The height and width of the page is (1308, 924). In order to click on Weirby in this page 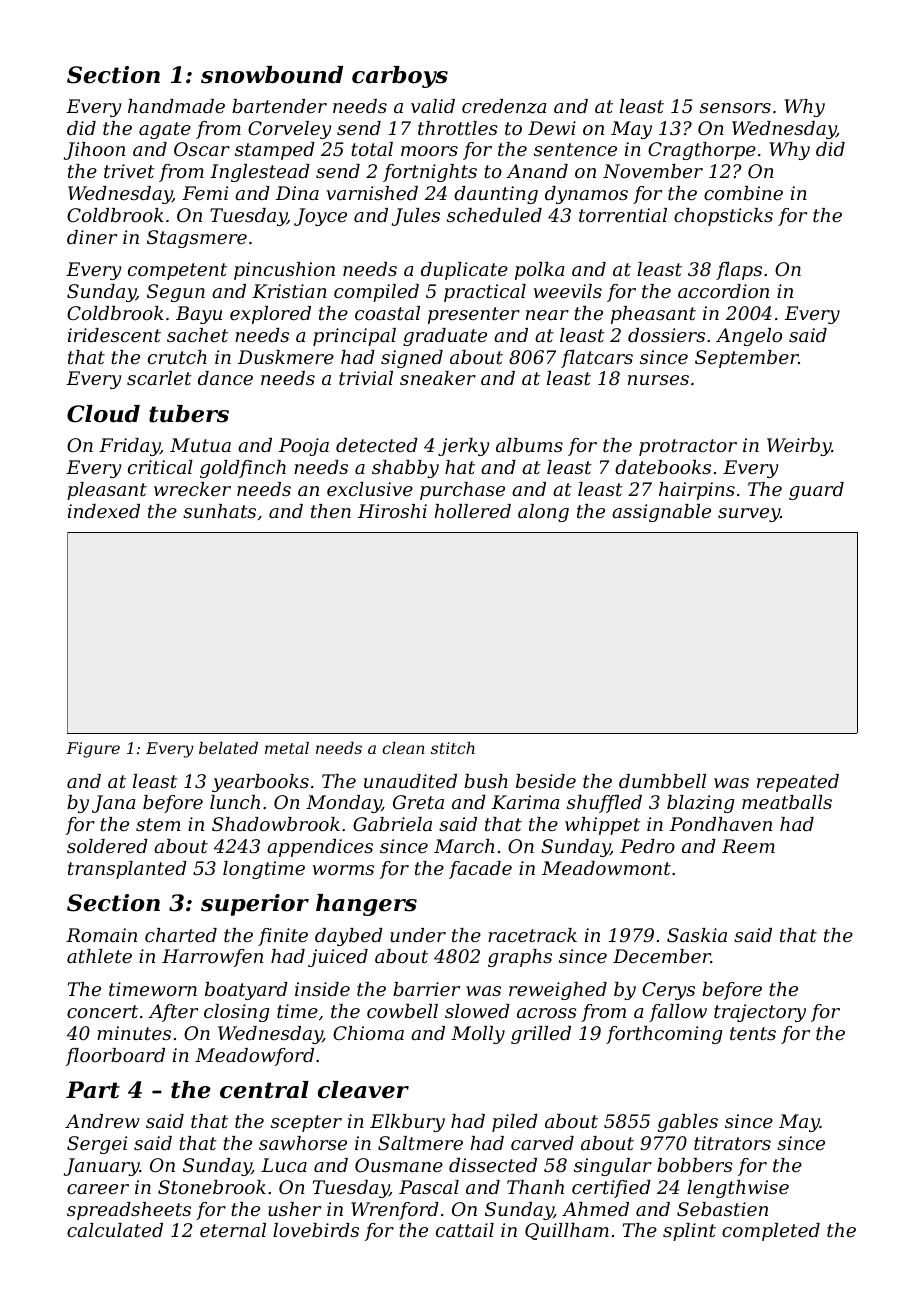, I will do `click(799, 447)`.
